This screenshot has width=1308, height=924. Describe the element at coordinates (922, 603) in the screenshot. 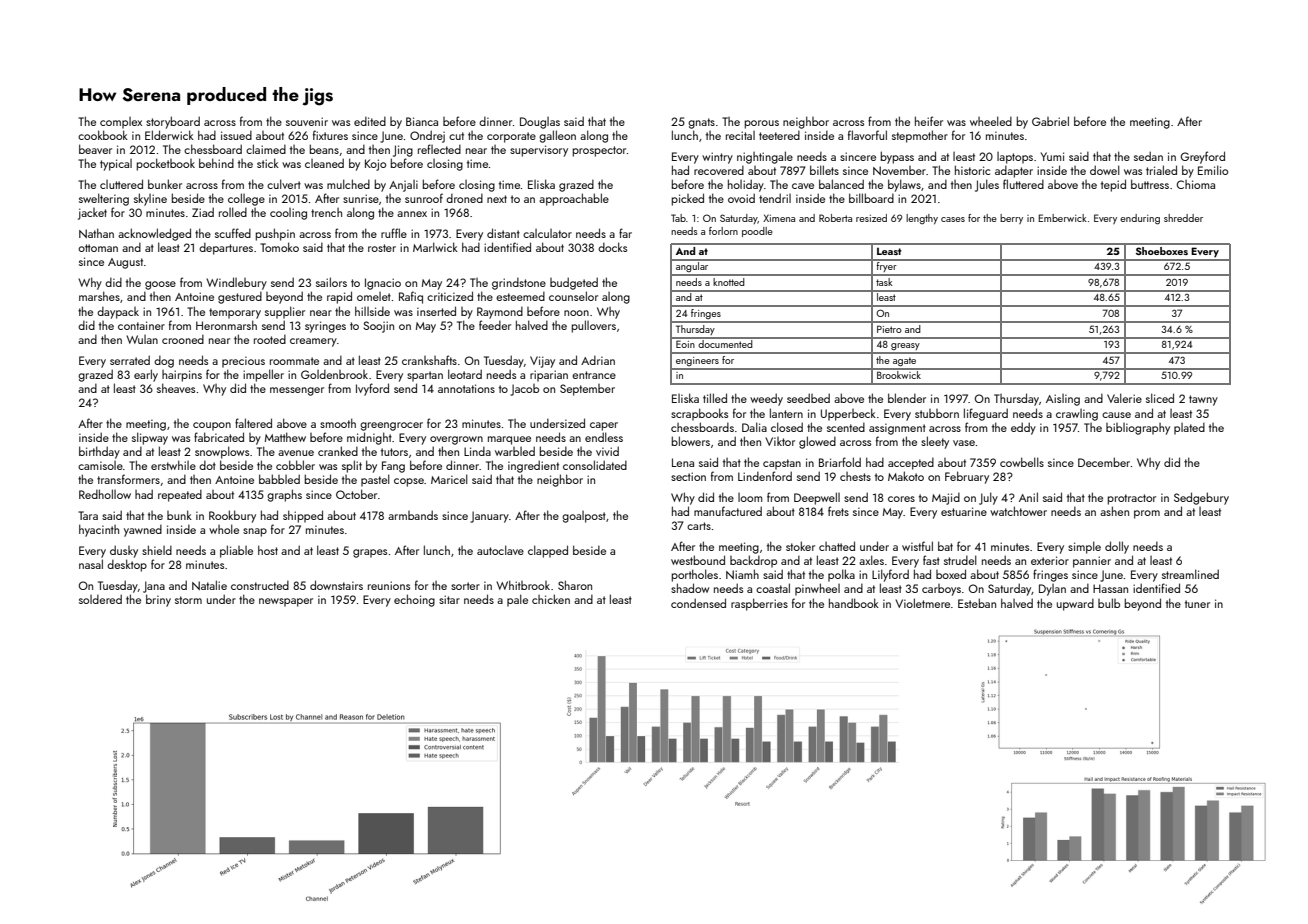

I see `Violetmere` at that location.
